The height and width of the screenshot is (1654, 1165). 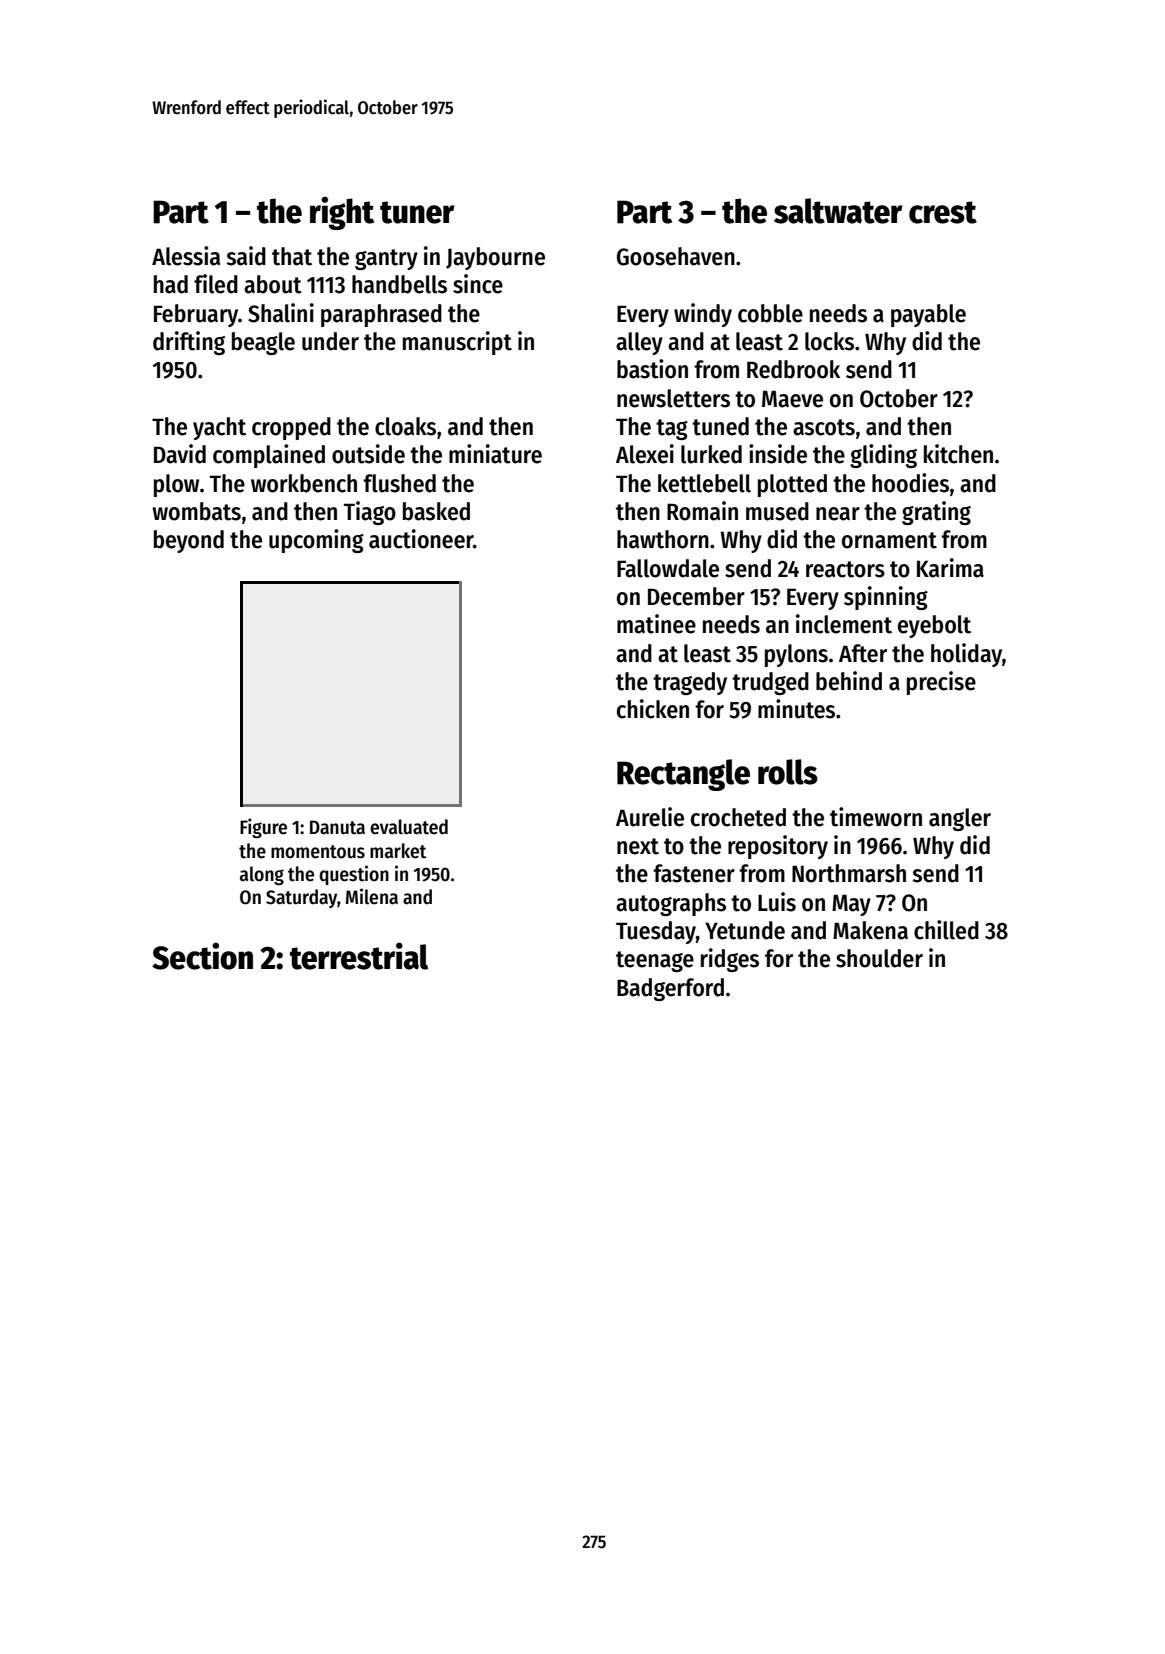 What do you see at coordinates (316, 541) in the screenshot?
I see `upcoming` at bounding box center [316, 541].
